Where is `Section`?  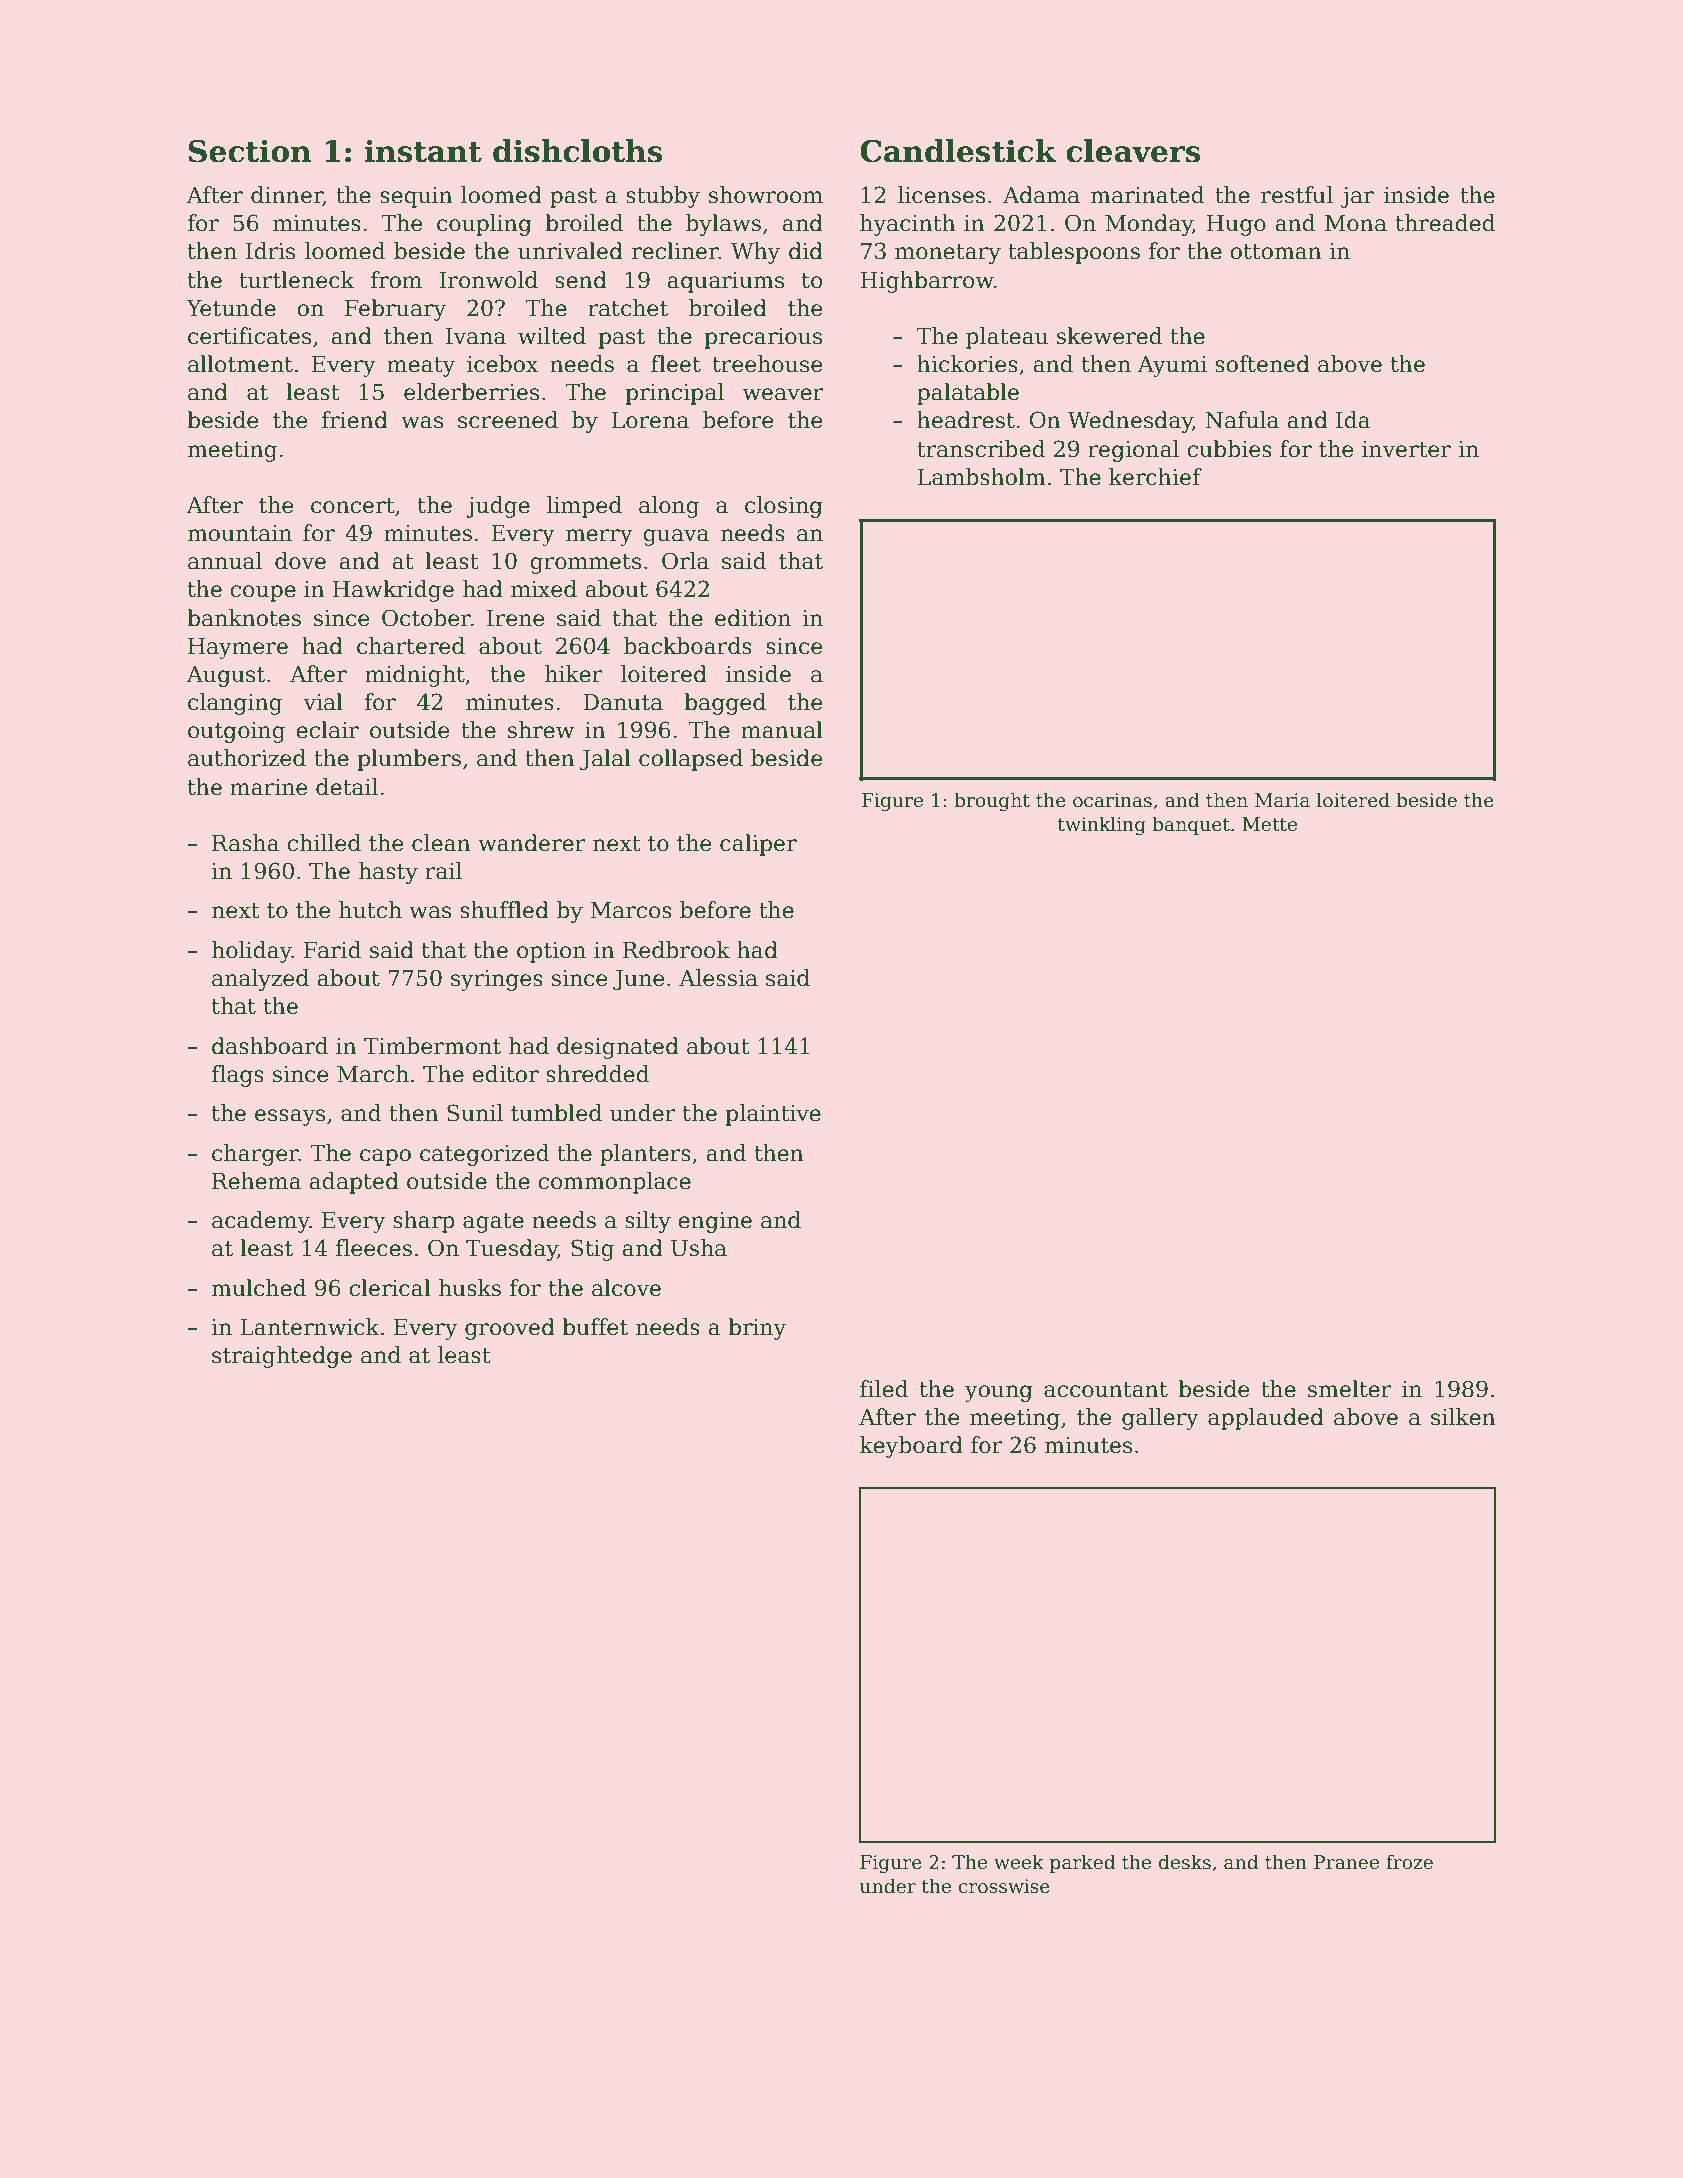
Section is located at coordinates (250, 151).
